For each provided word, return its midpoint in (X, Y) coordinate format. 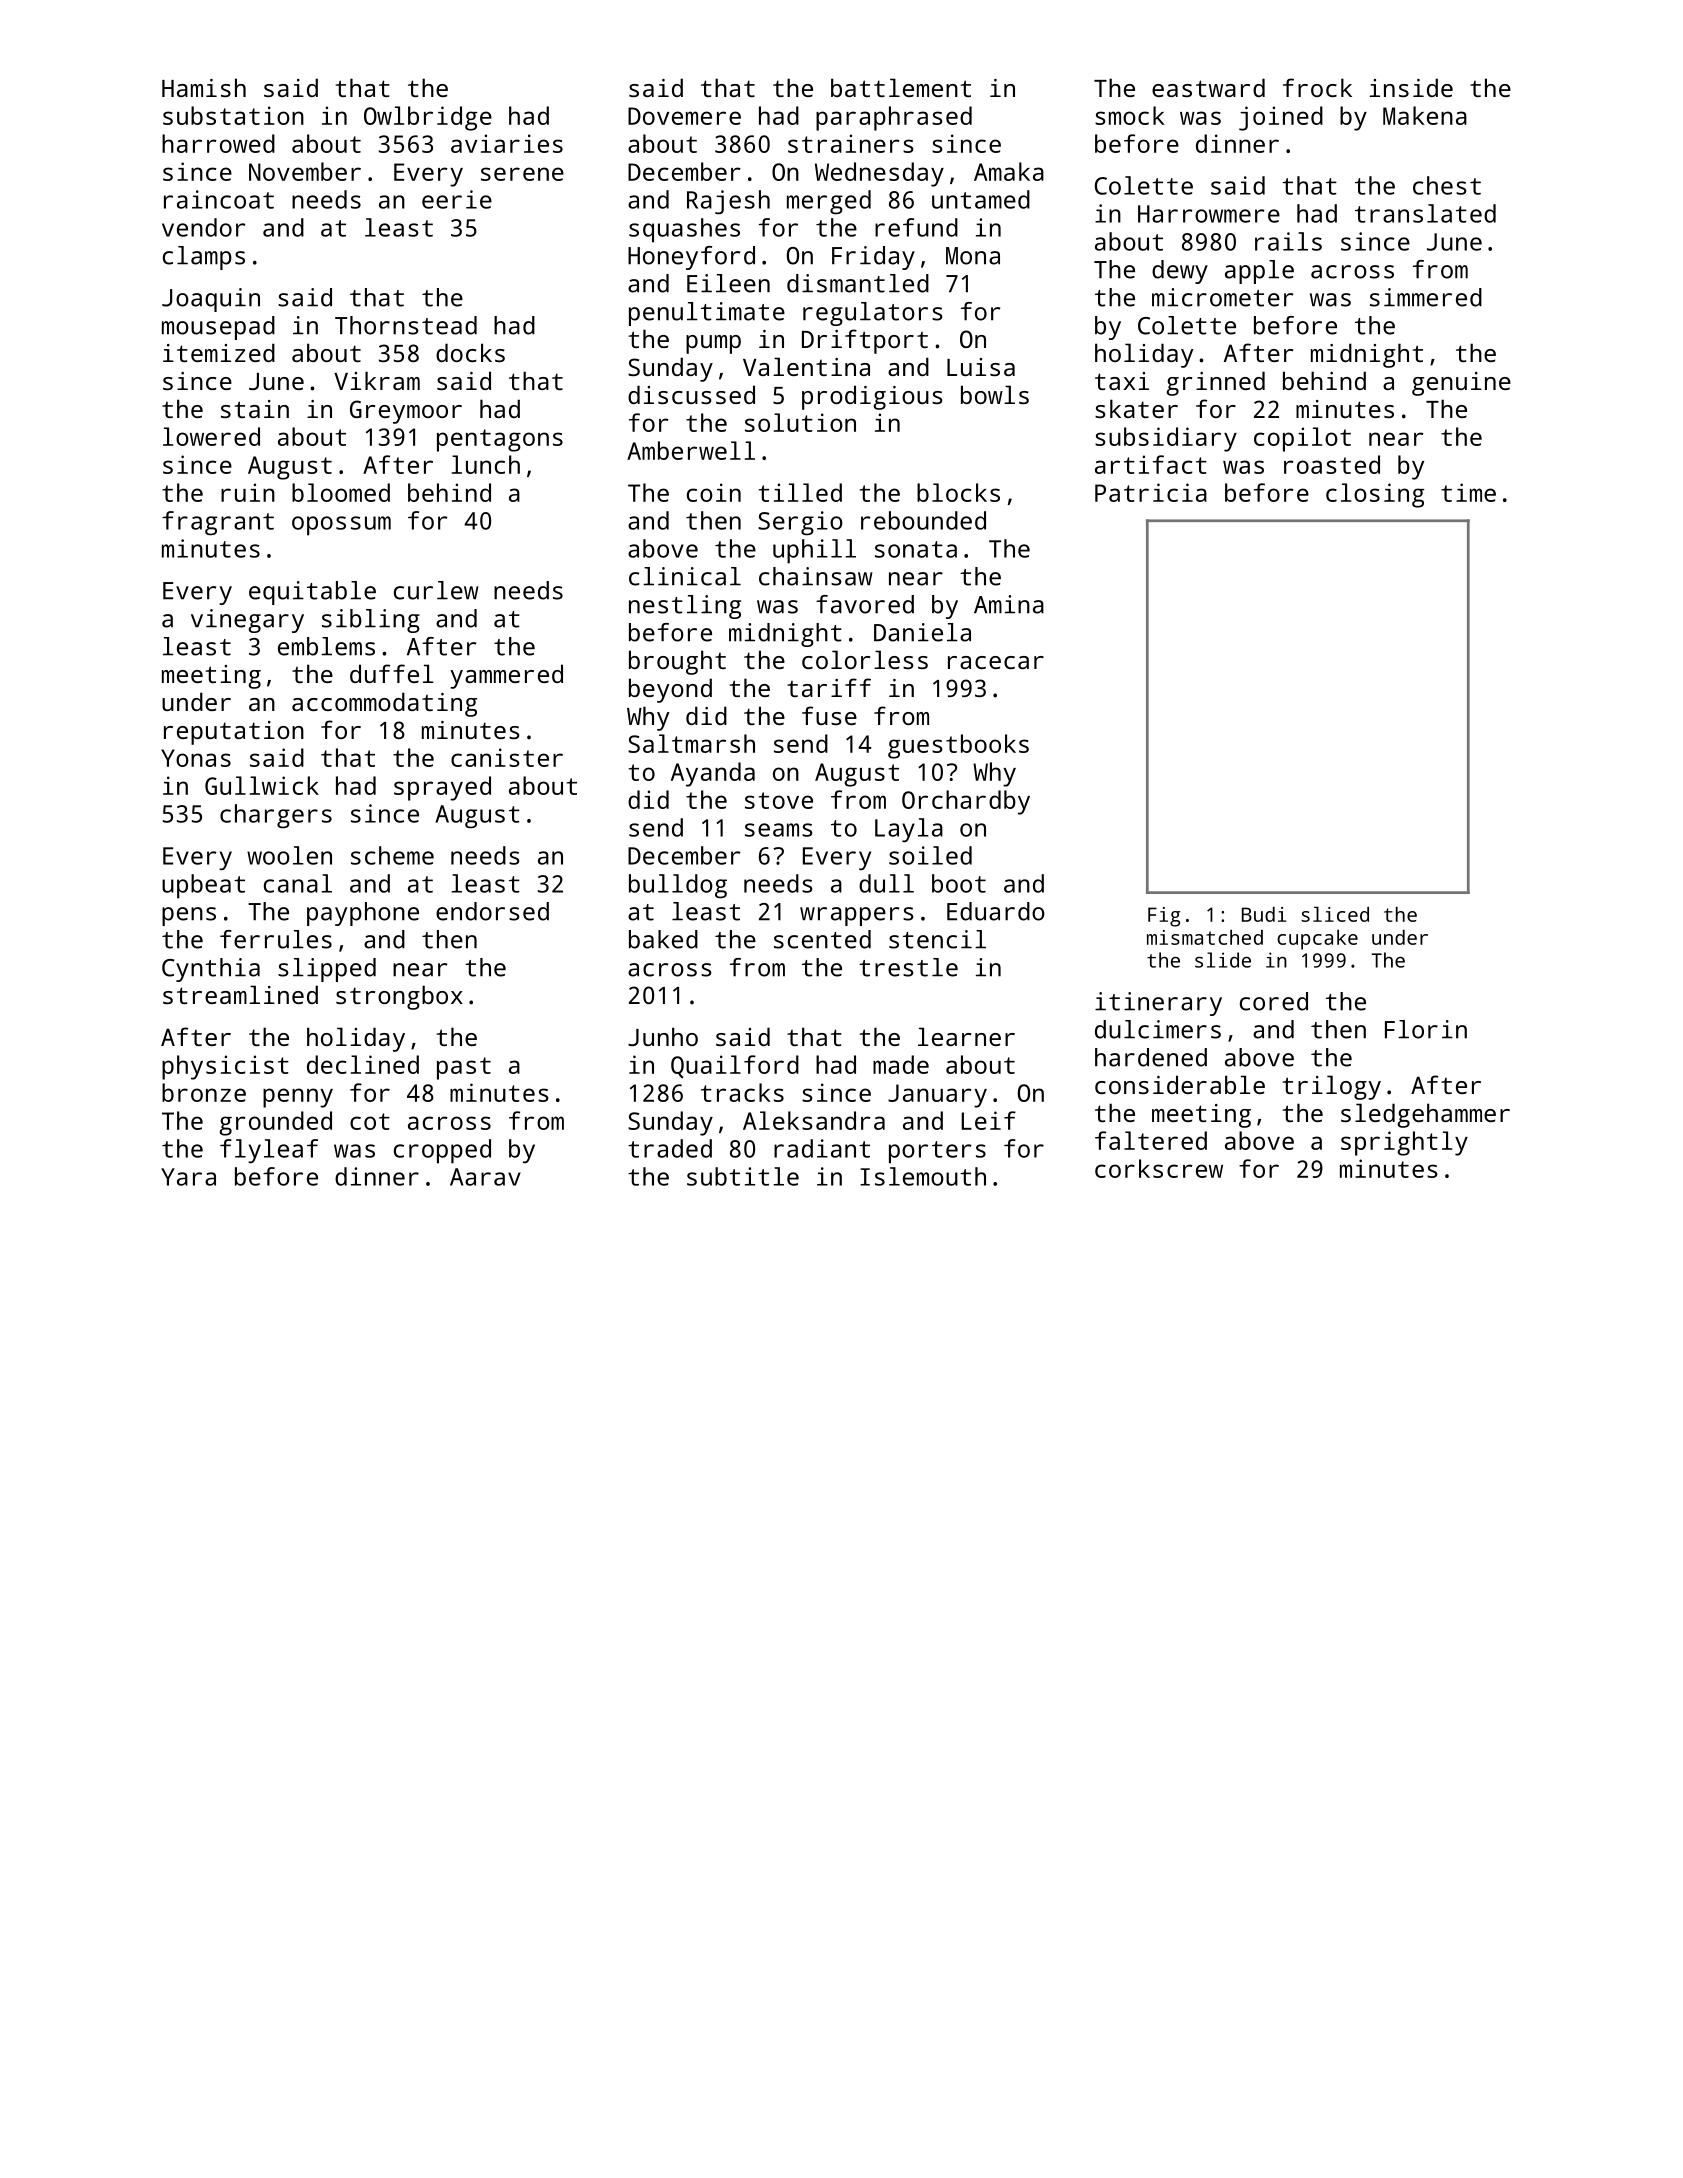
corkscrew (1159, 1168)
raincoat (219, 199)
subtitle (743, 1176)
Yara (188, 1177)
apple (1259, 272)
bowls (995, 394)
